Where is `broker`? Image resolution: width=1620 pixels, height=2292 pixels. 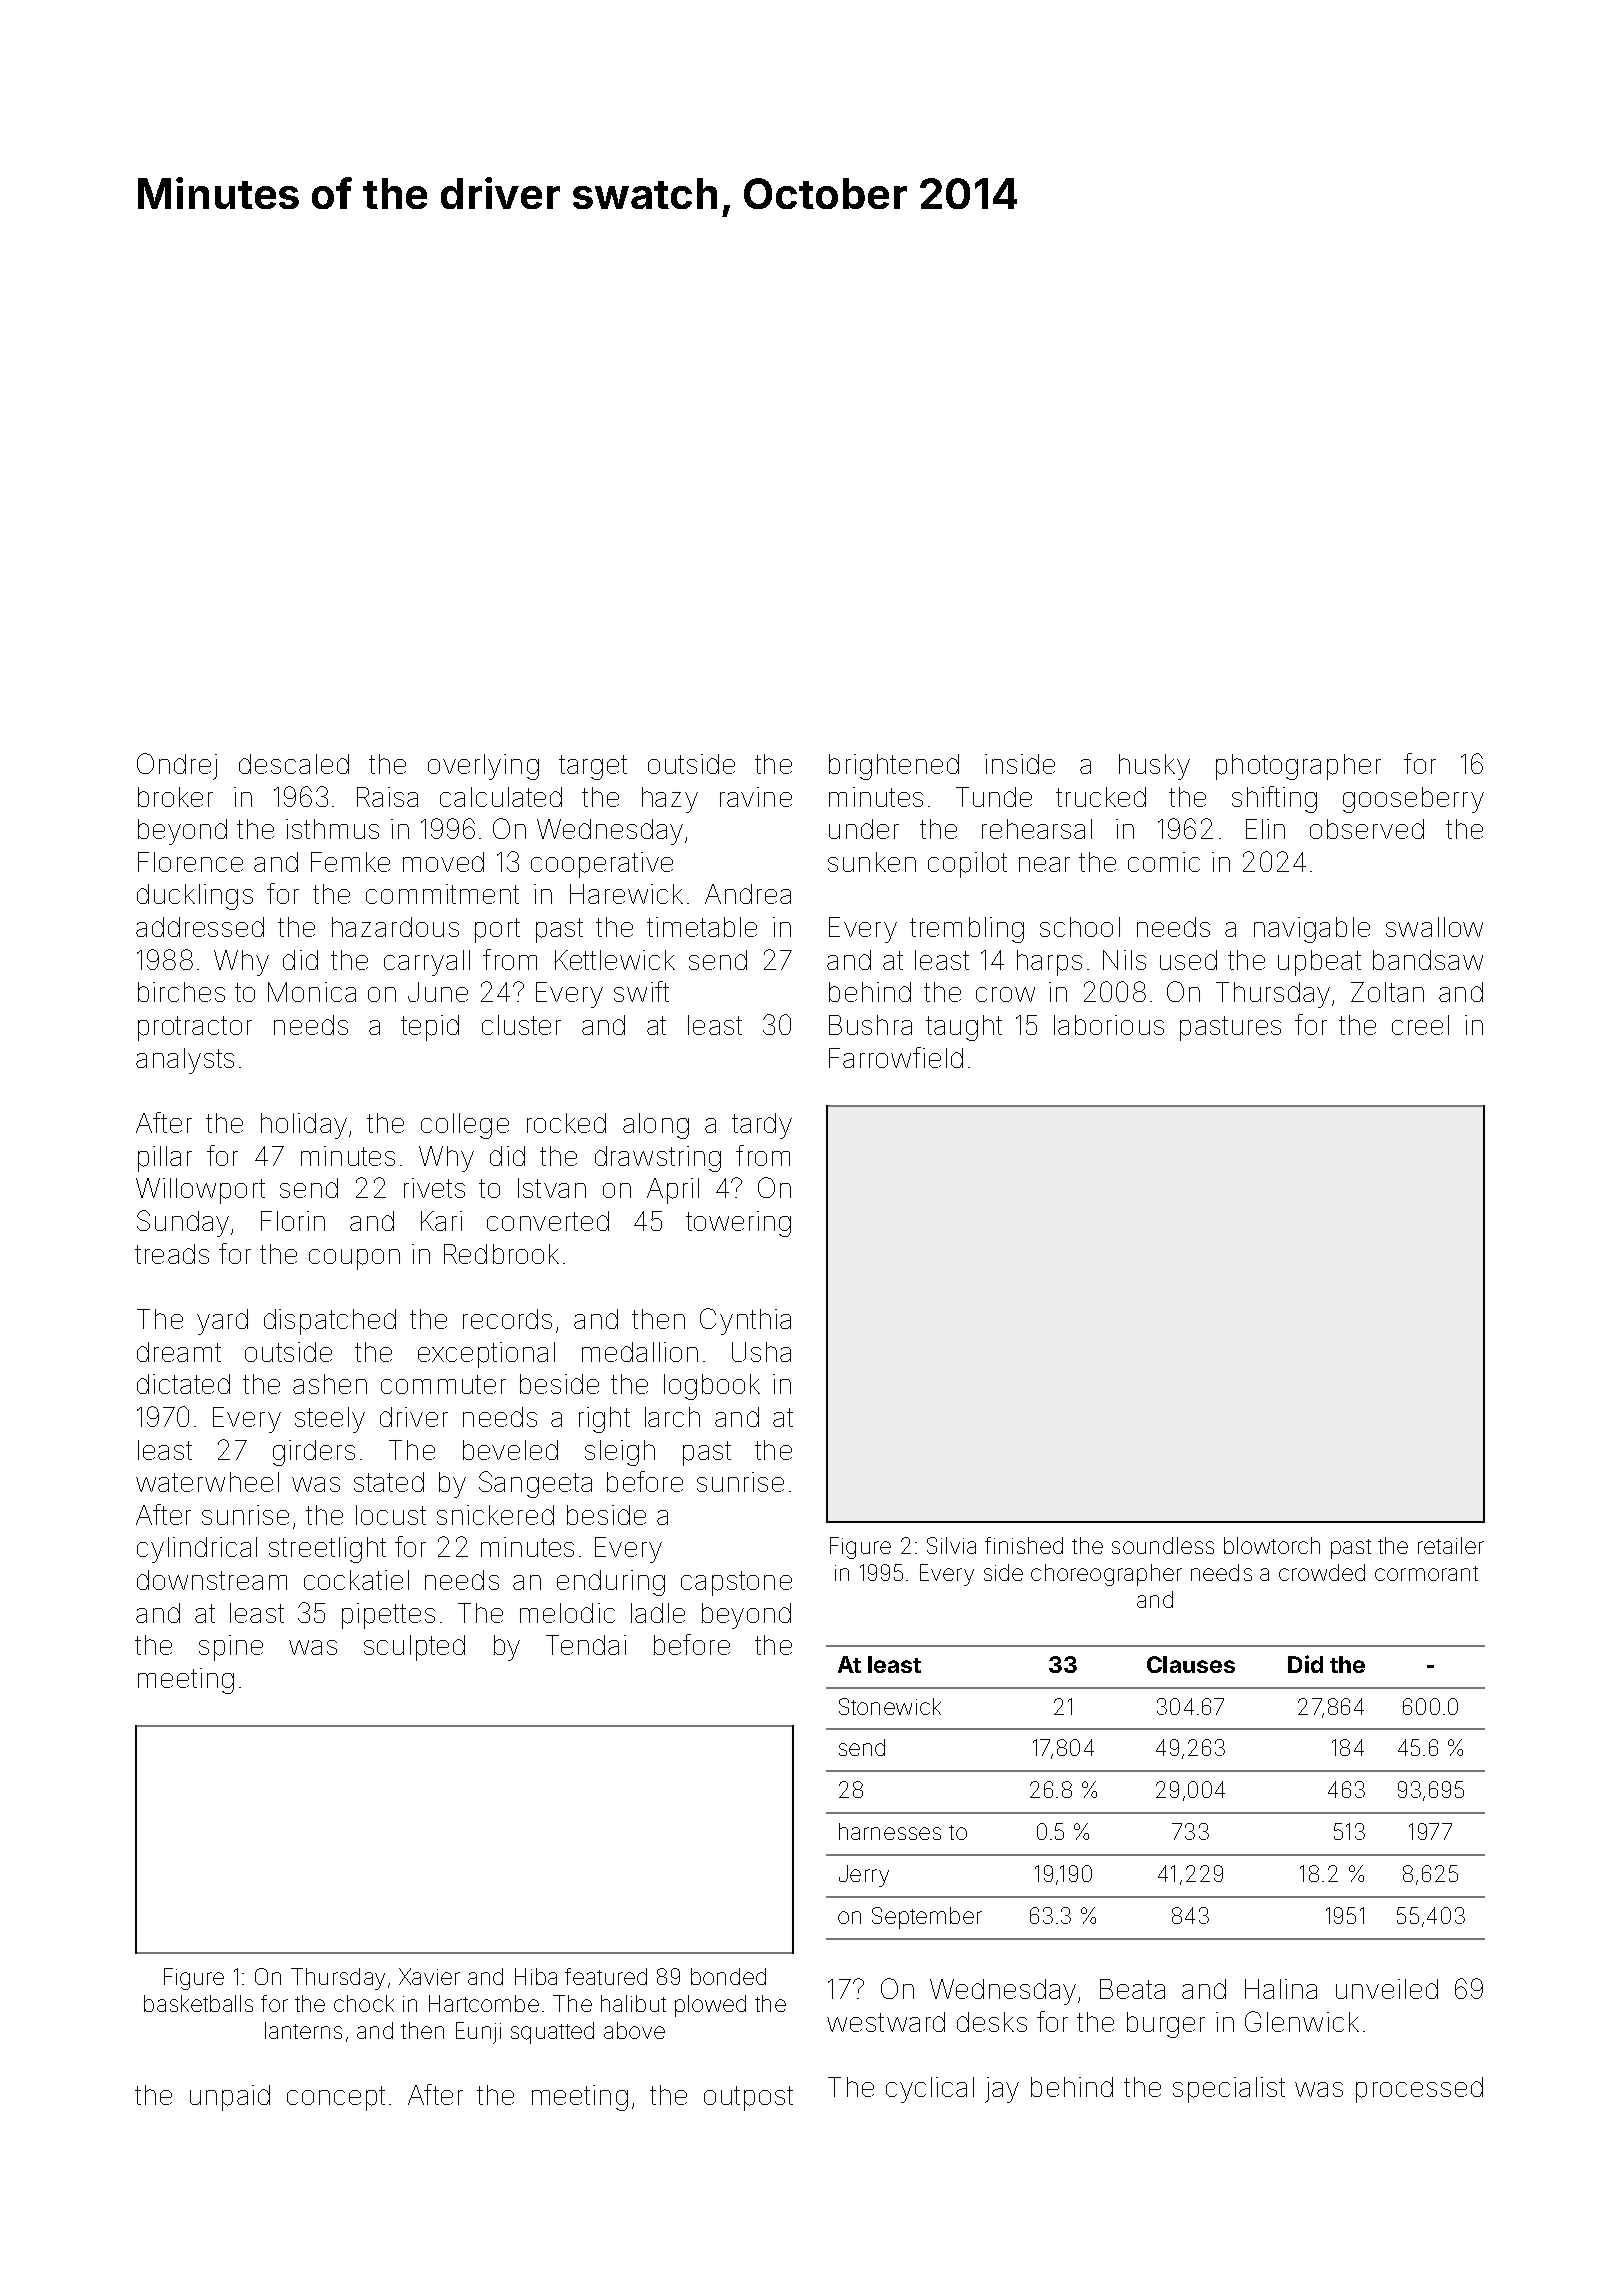 broker is located at coordinates (175, 797).
